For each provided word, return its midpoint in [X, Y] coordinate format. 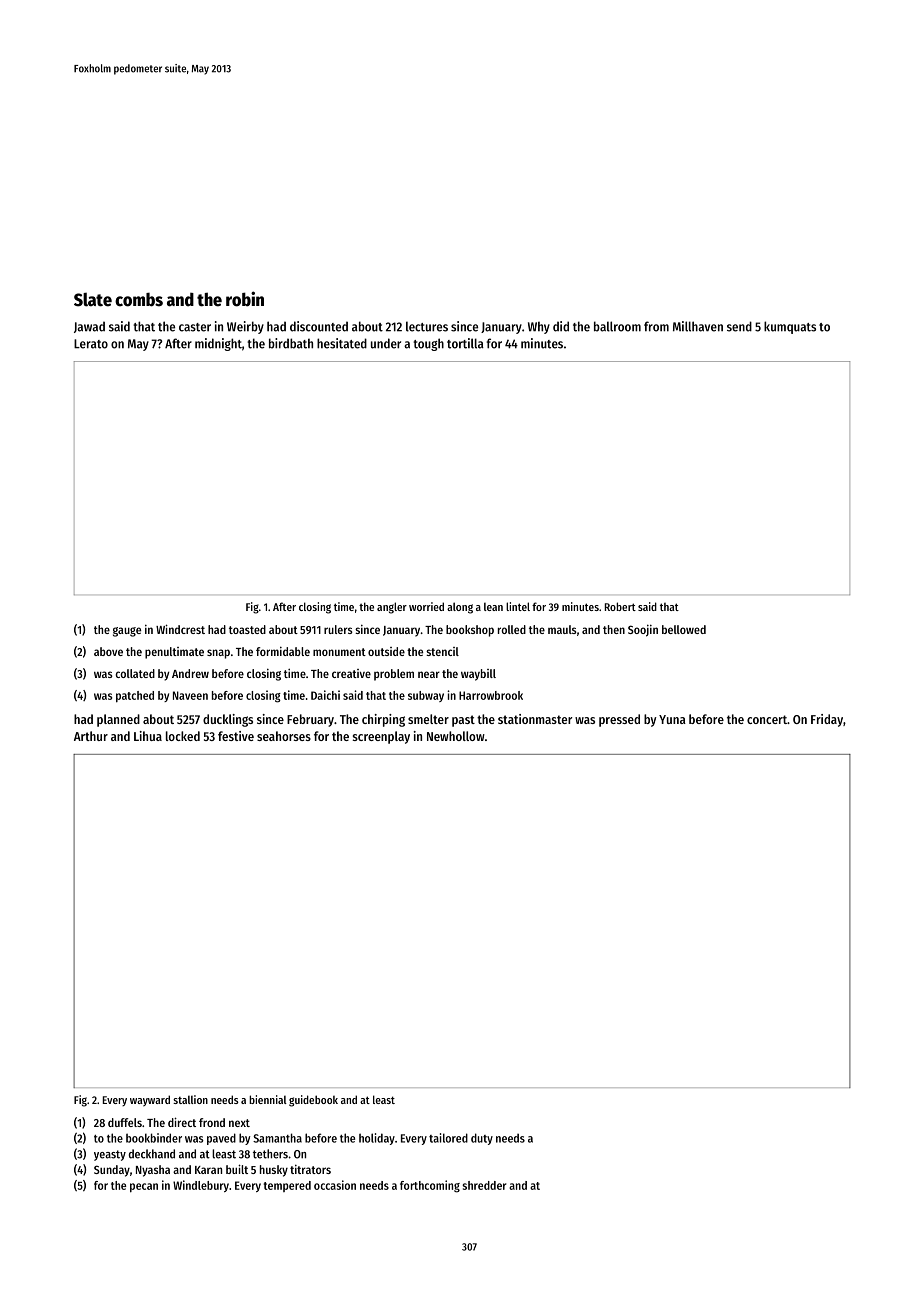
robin [245, 299]
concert [767, 719]
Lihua [148, 736]
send [739, 326]
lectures [427, 326]
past [463, 721]
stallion [190, 1099]
